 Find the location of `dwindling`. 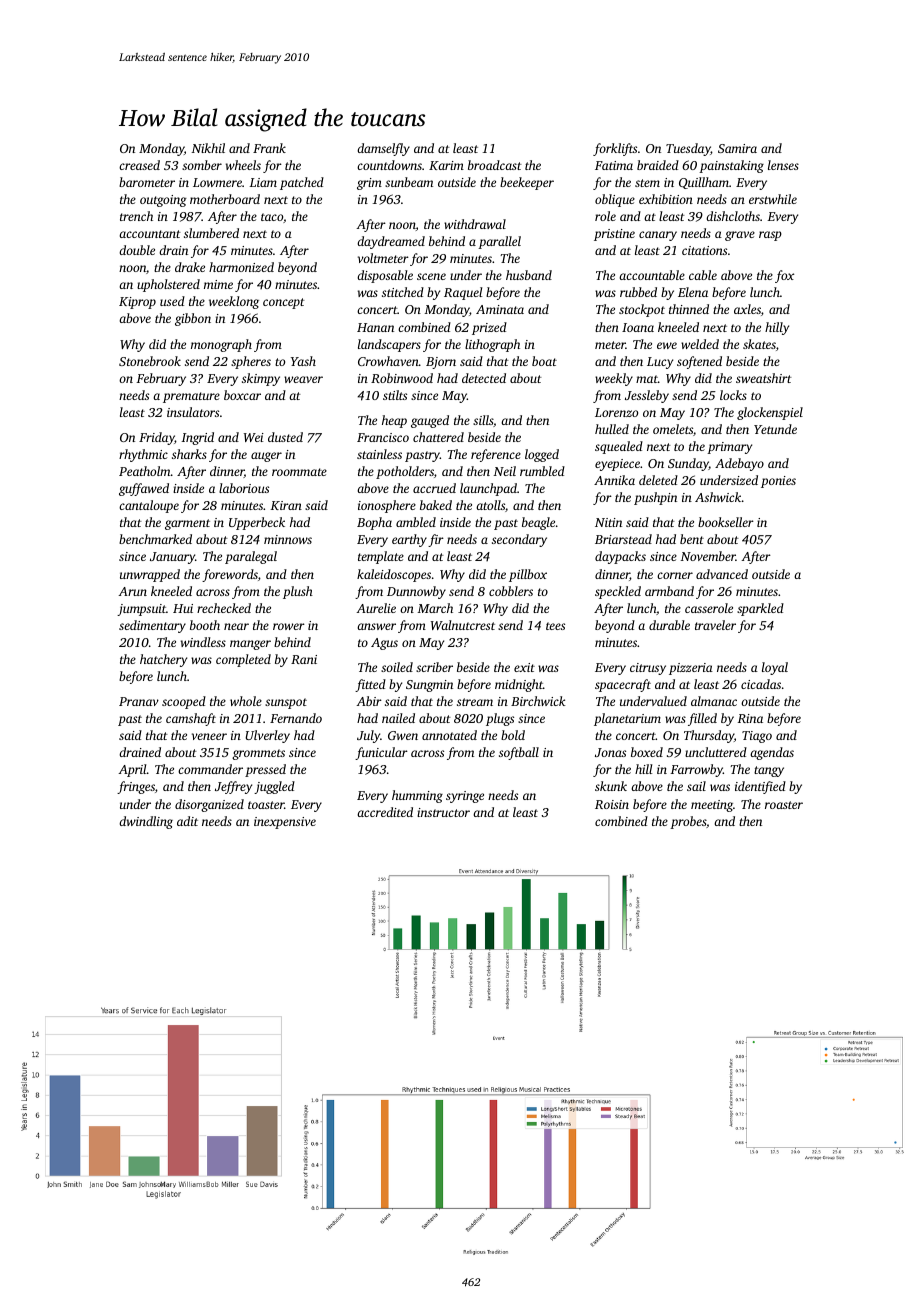

dwindling is located at coordinates (146, 822).
